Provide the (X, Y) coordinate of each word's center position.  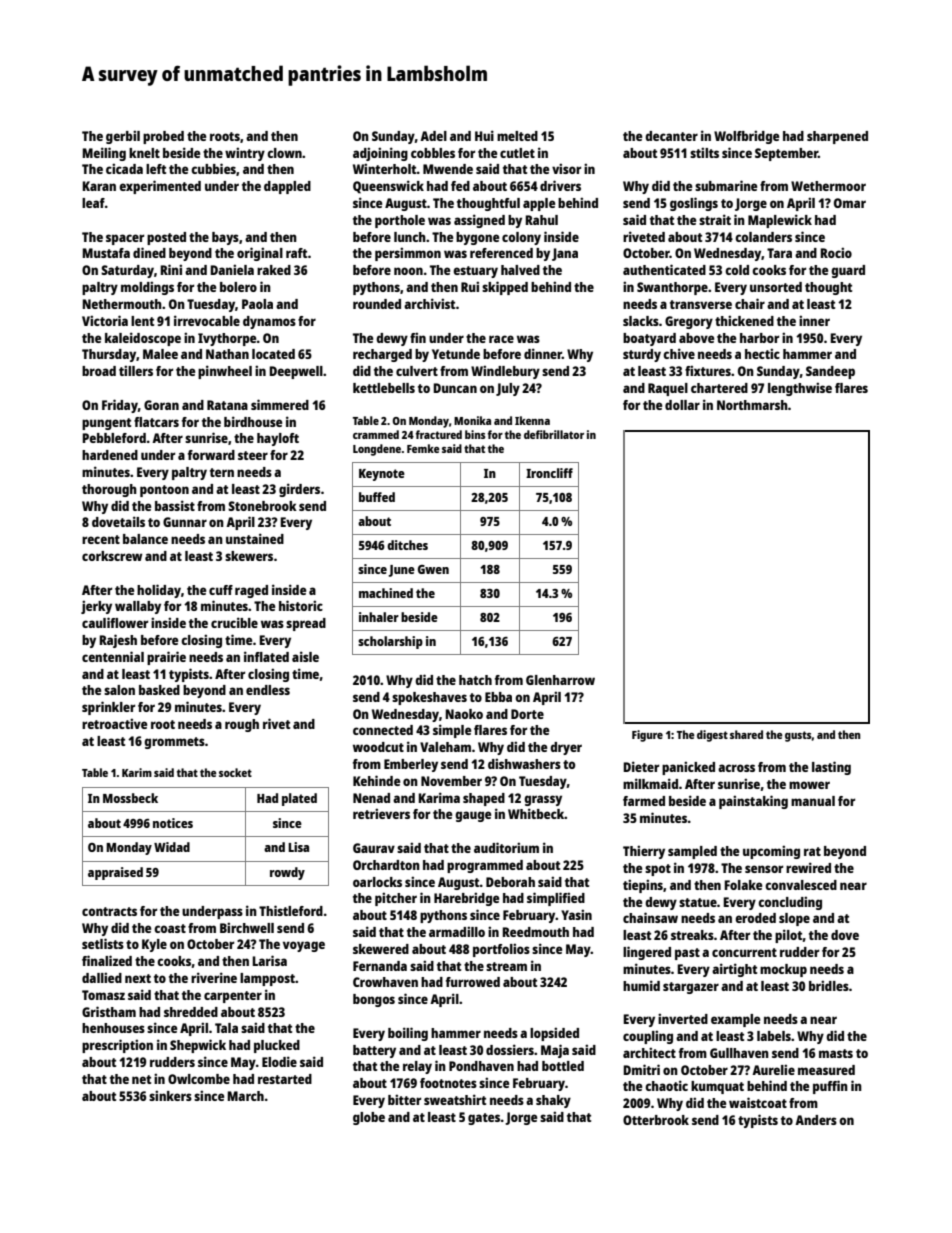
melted (517, 136)
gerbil (123, 137)
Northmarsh (752, 405)
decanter (671, 136)
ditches (407, 545)
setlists (103, 943)
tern (222, 472)
